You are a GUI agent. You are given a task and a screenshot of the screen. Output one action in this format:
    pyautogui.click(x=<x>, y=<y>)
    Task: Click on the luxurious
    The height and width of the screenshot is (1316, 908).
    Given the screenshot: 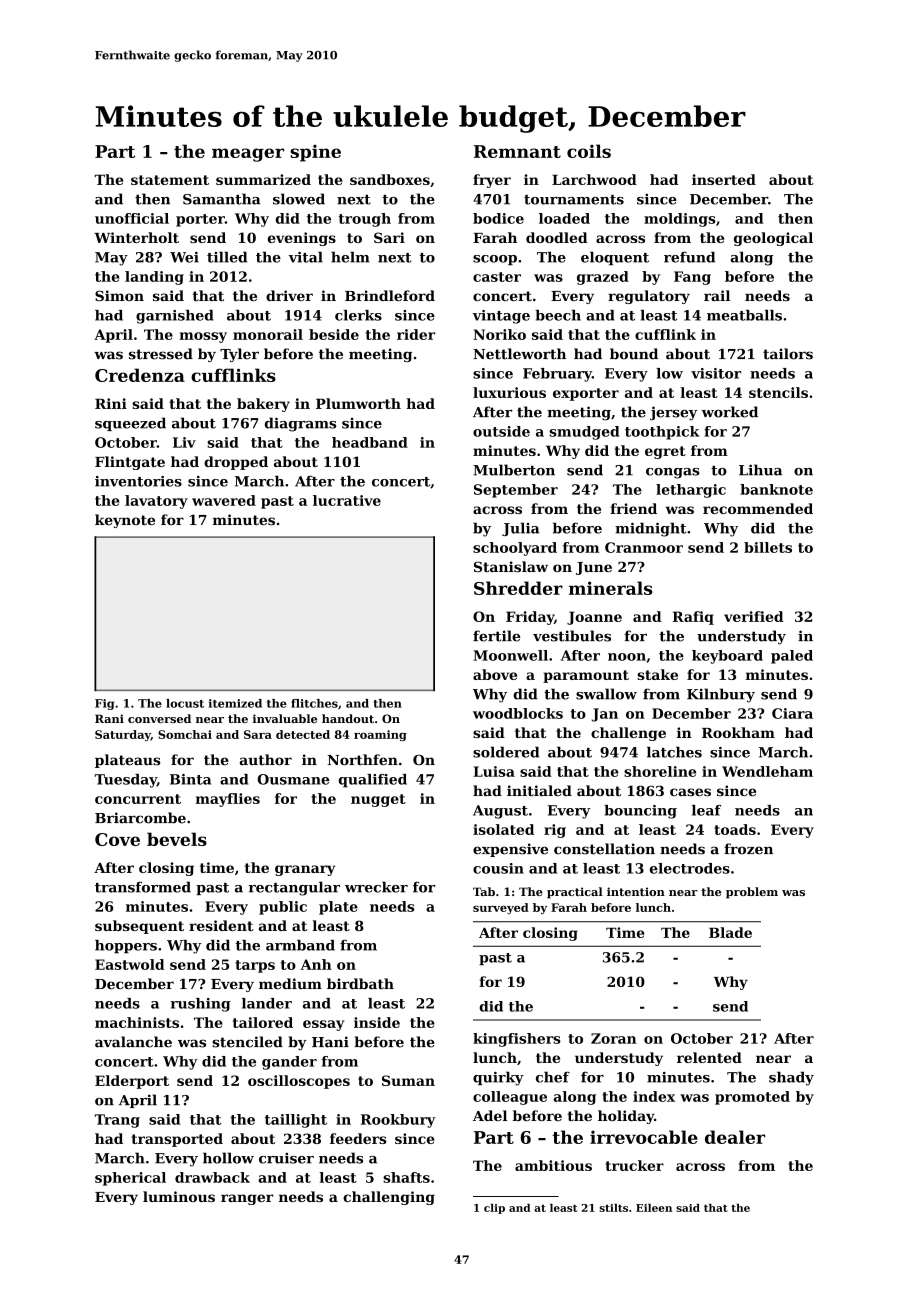 What is the action you would take?
    pyautogui.click(x=509, y=392)
